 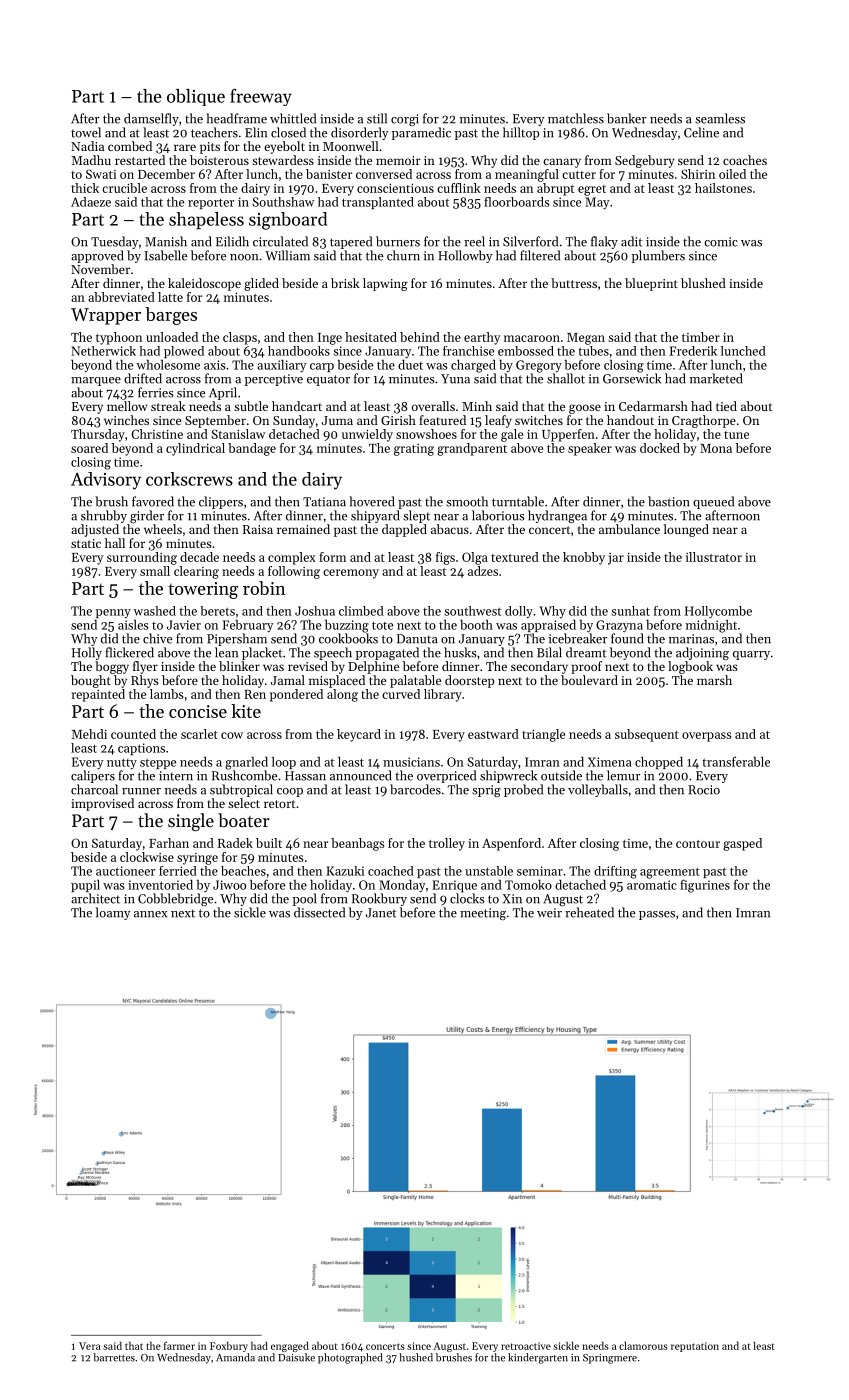 I want to click on palatable, so click(x=415, y=681).
